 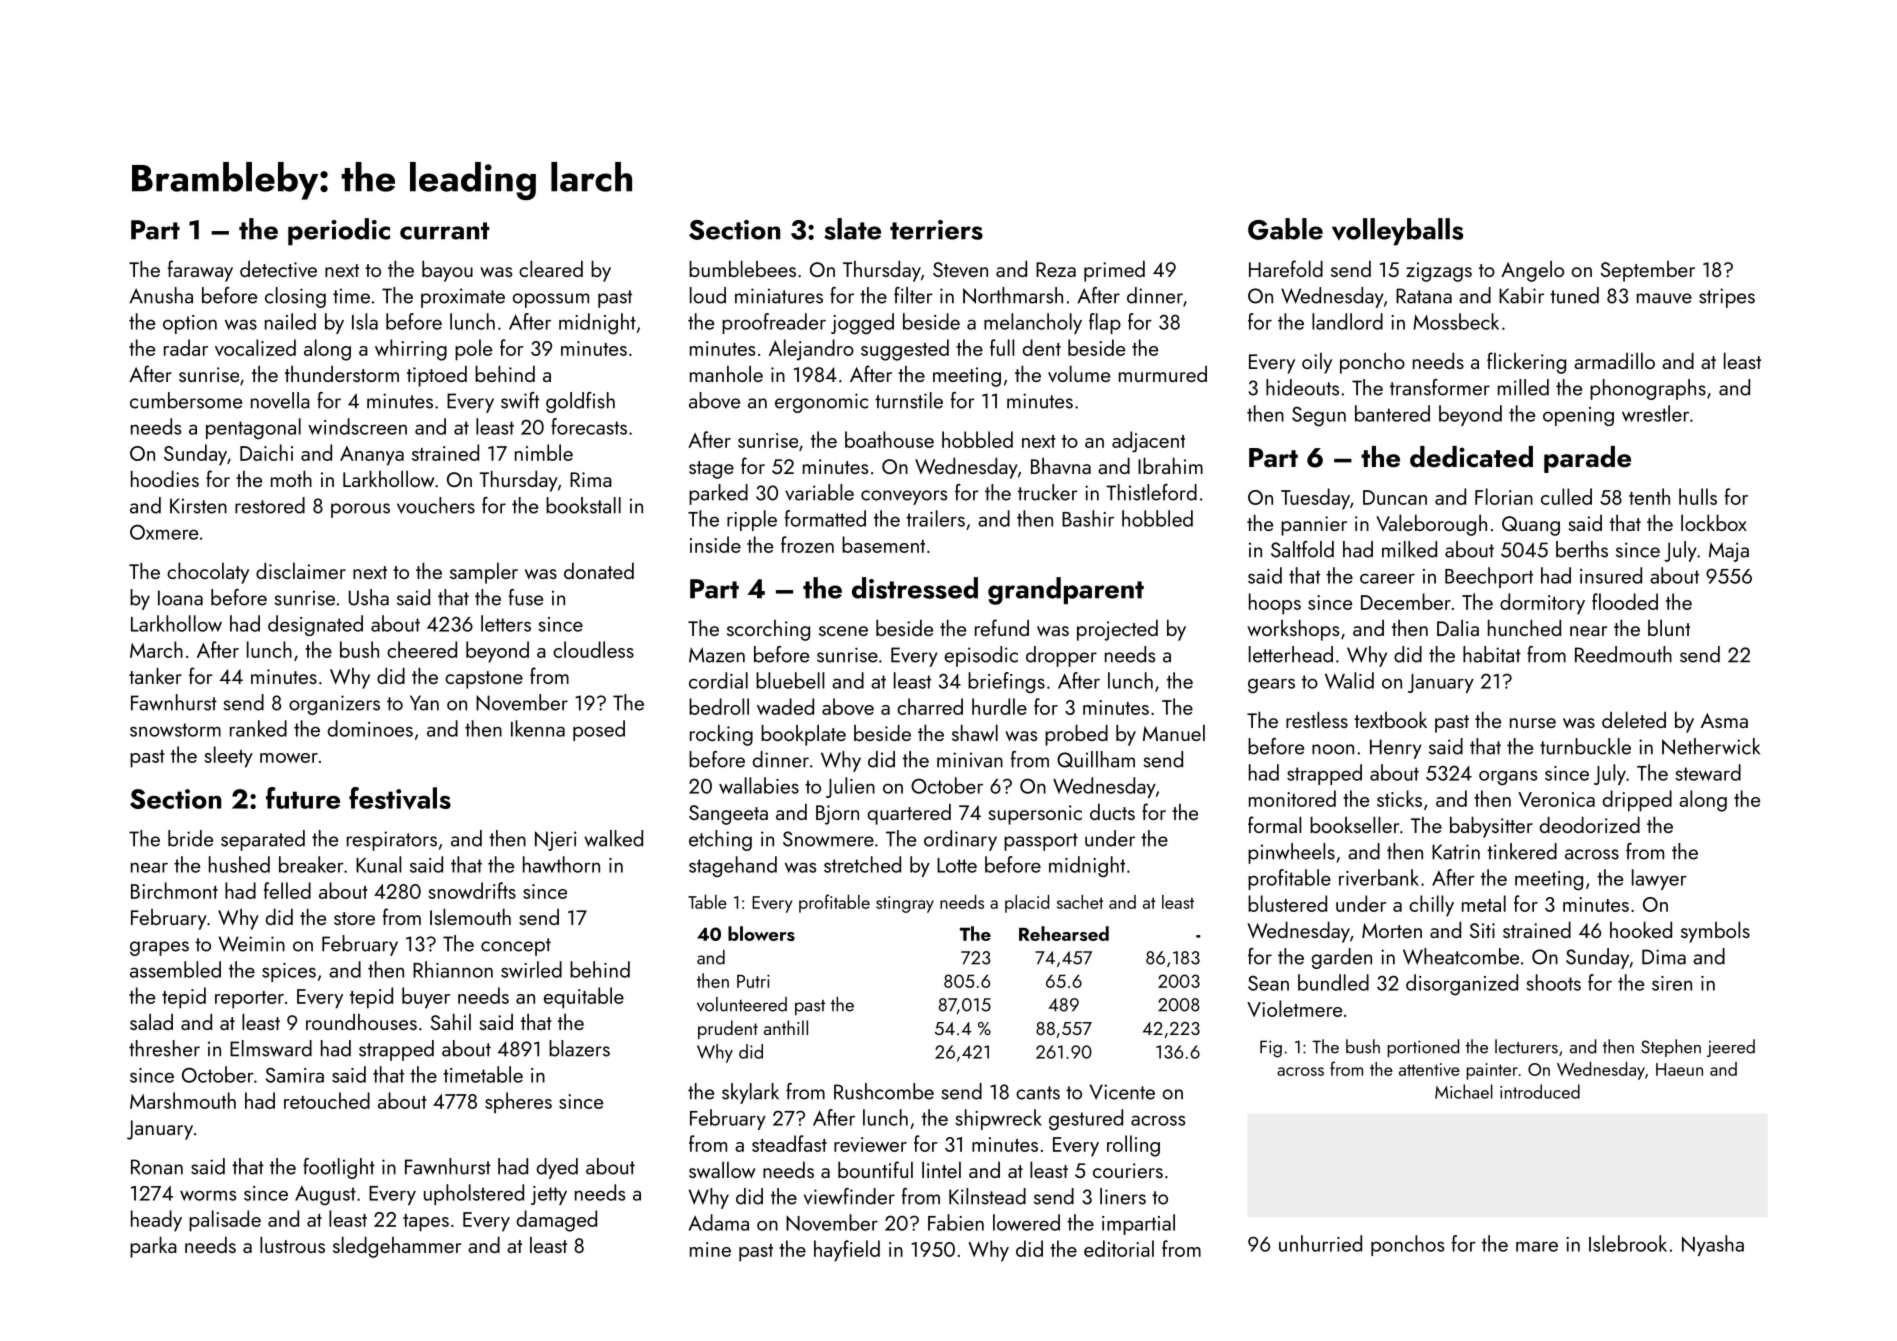 I want to click on volleyballs, so click(x=1397, y=231).
